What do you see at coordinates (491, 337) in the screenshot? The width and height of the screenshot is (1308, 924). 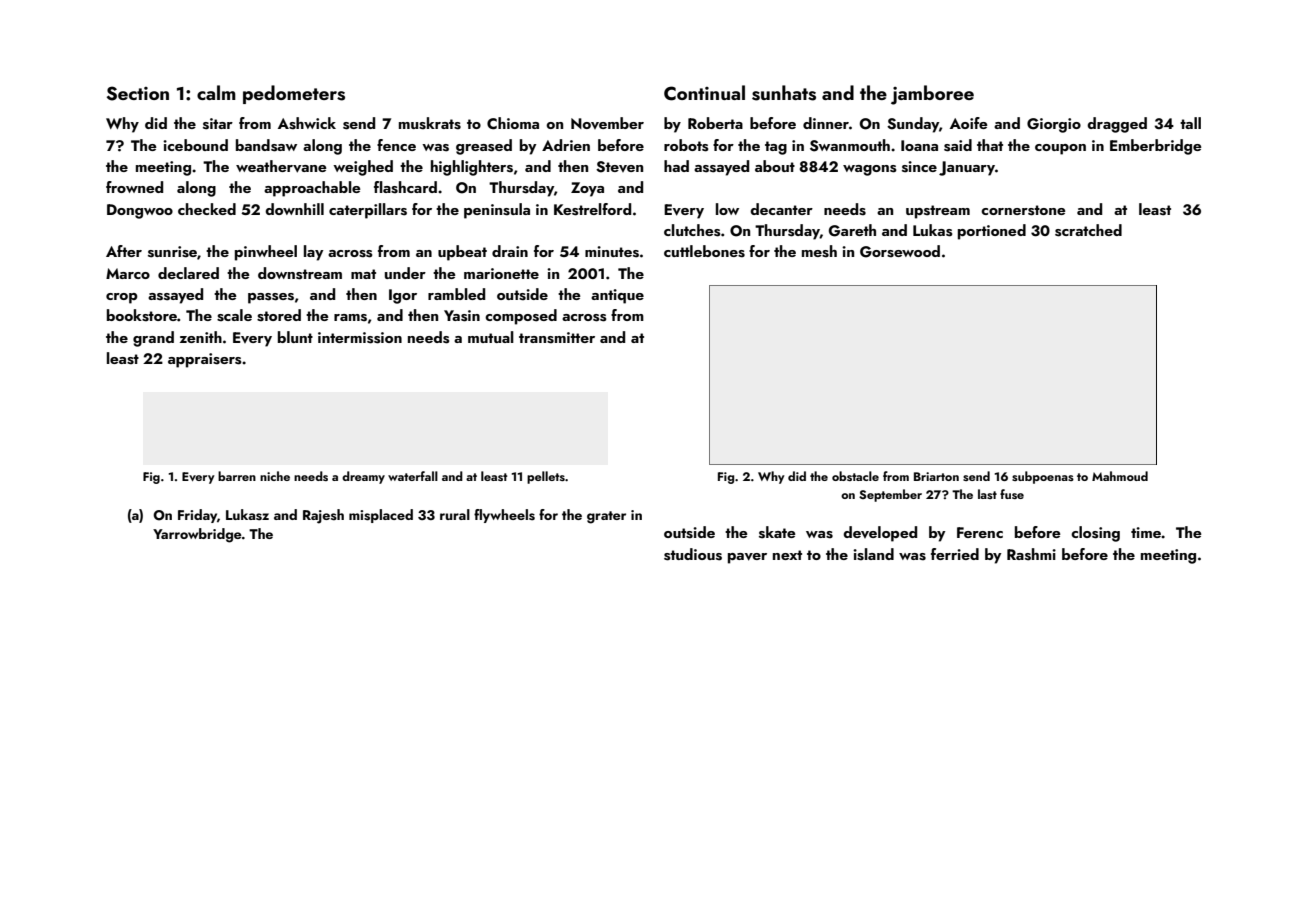 I see `mutual` at bounding box center [491, 337].
